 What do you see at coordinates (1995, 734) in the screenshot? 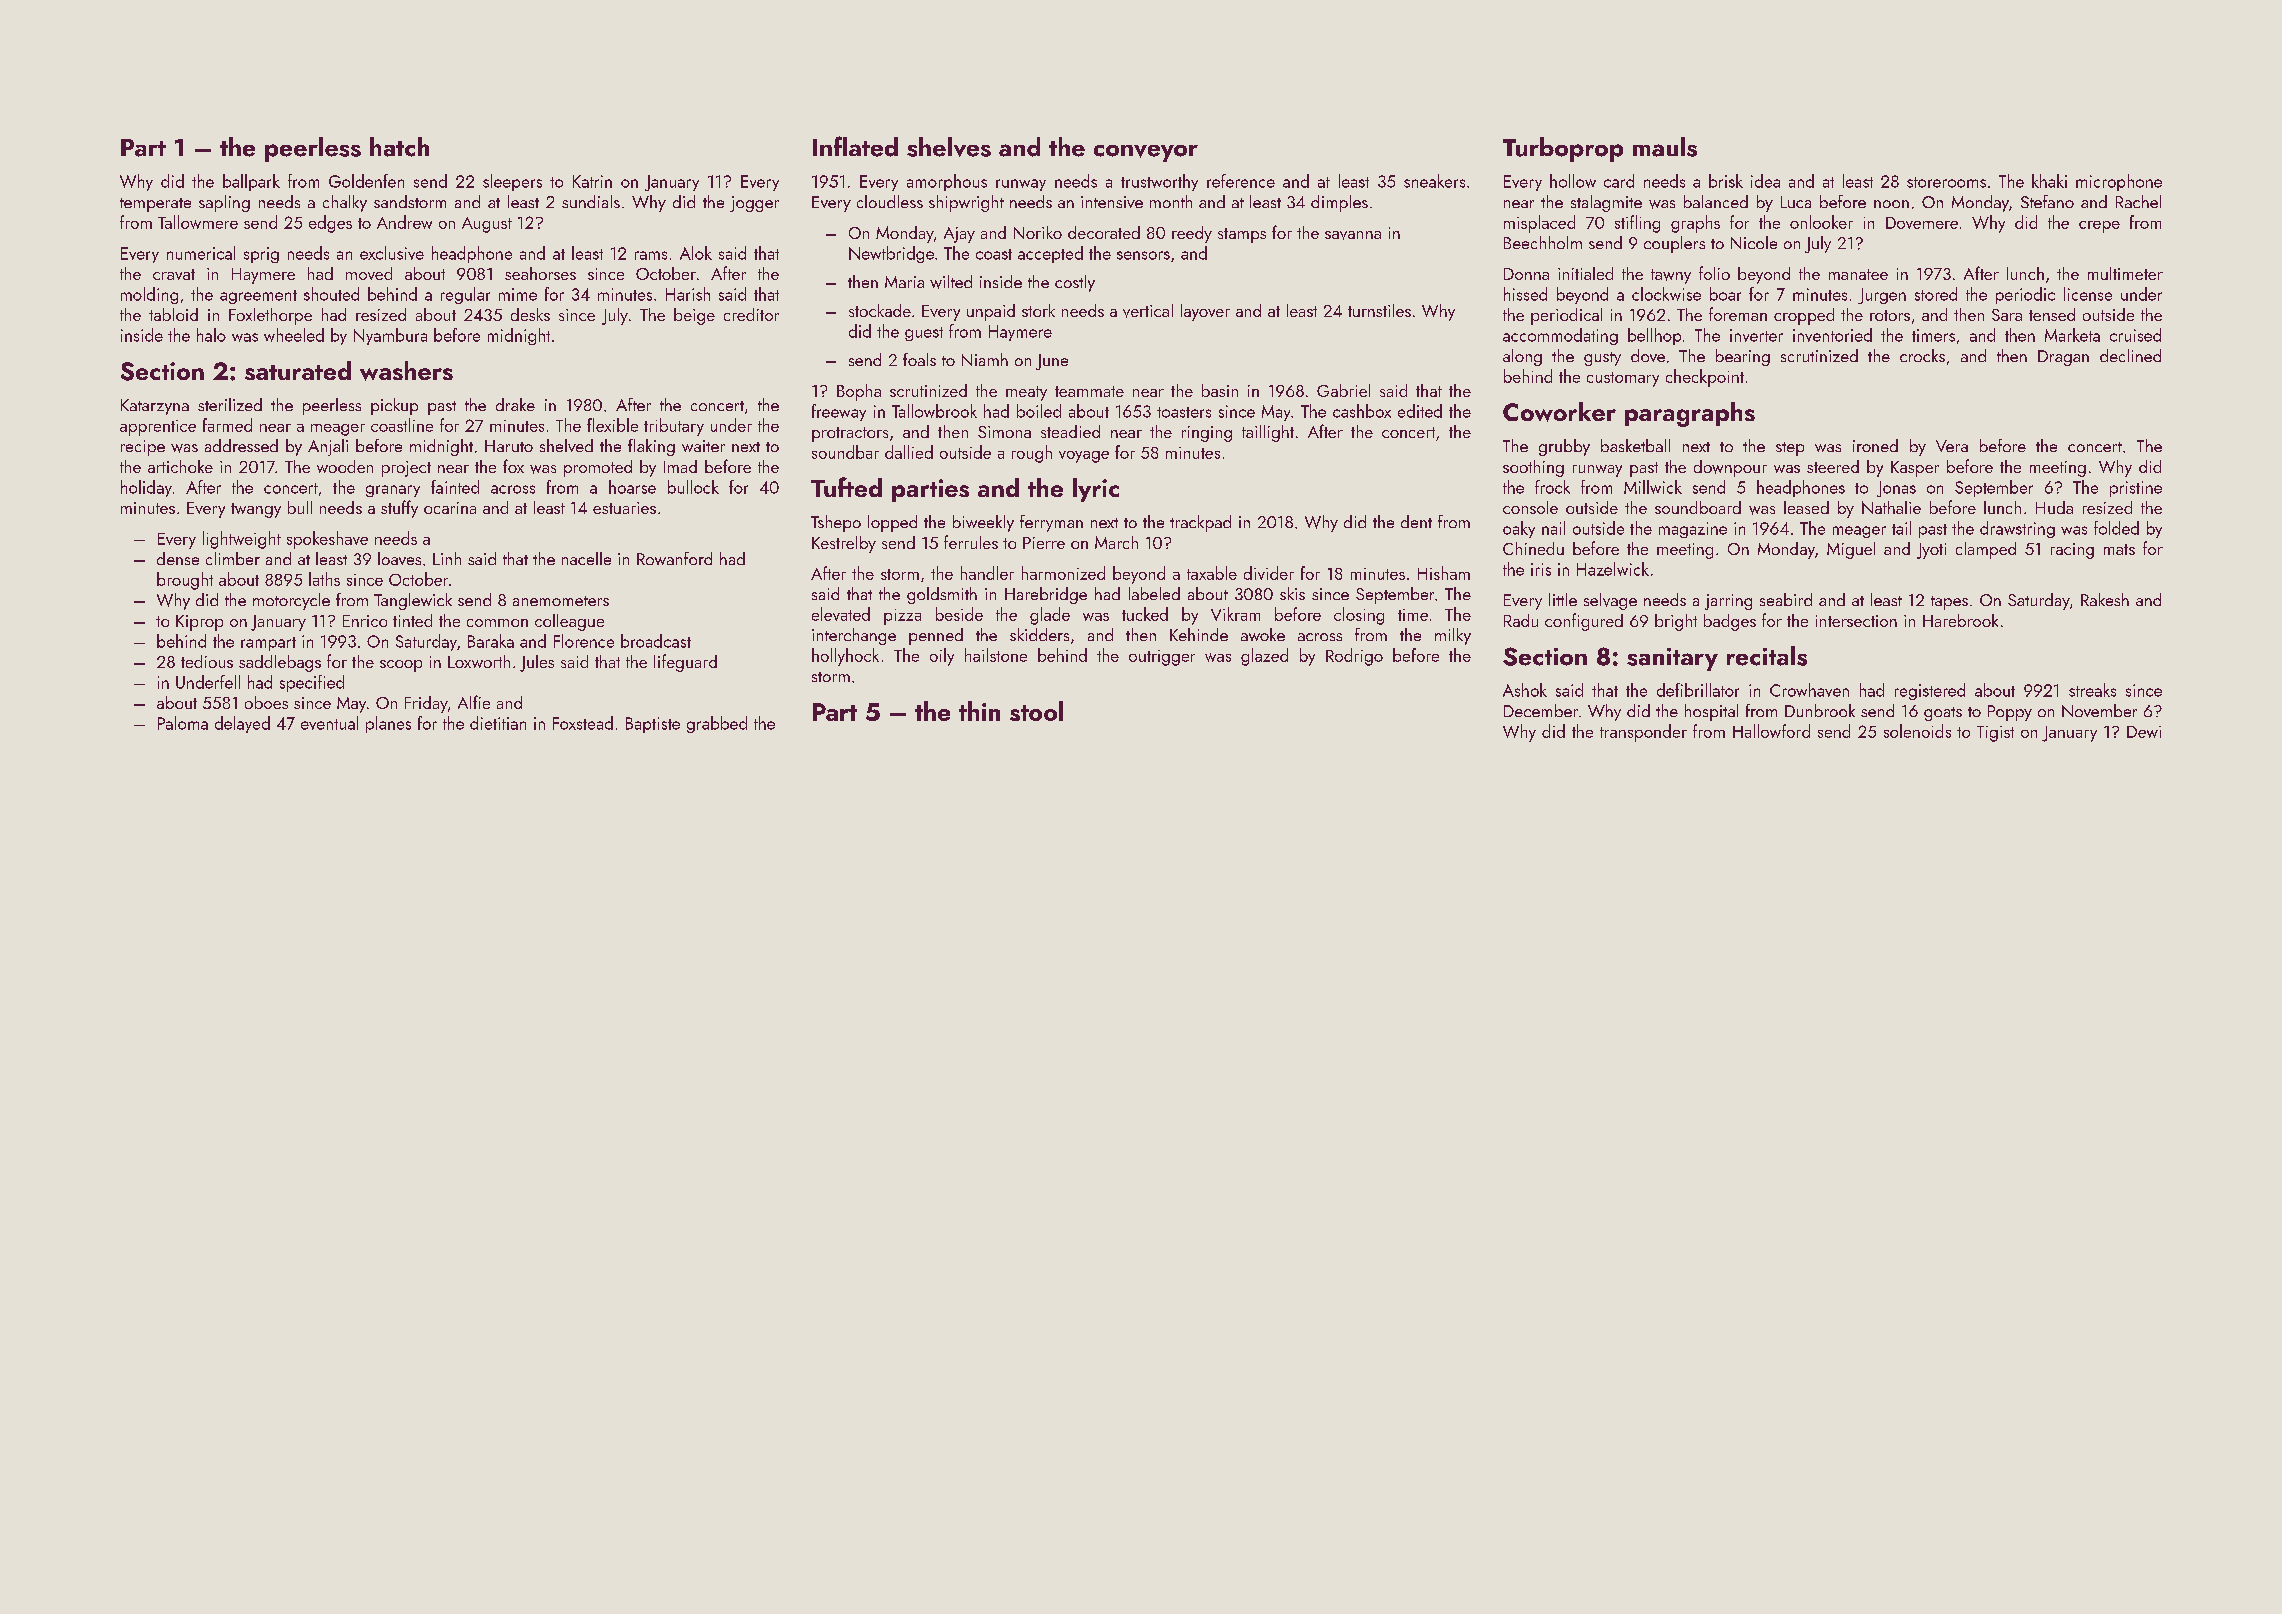
I see `Tigist` at bounding box center [1995, 734].
